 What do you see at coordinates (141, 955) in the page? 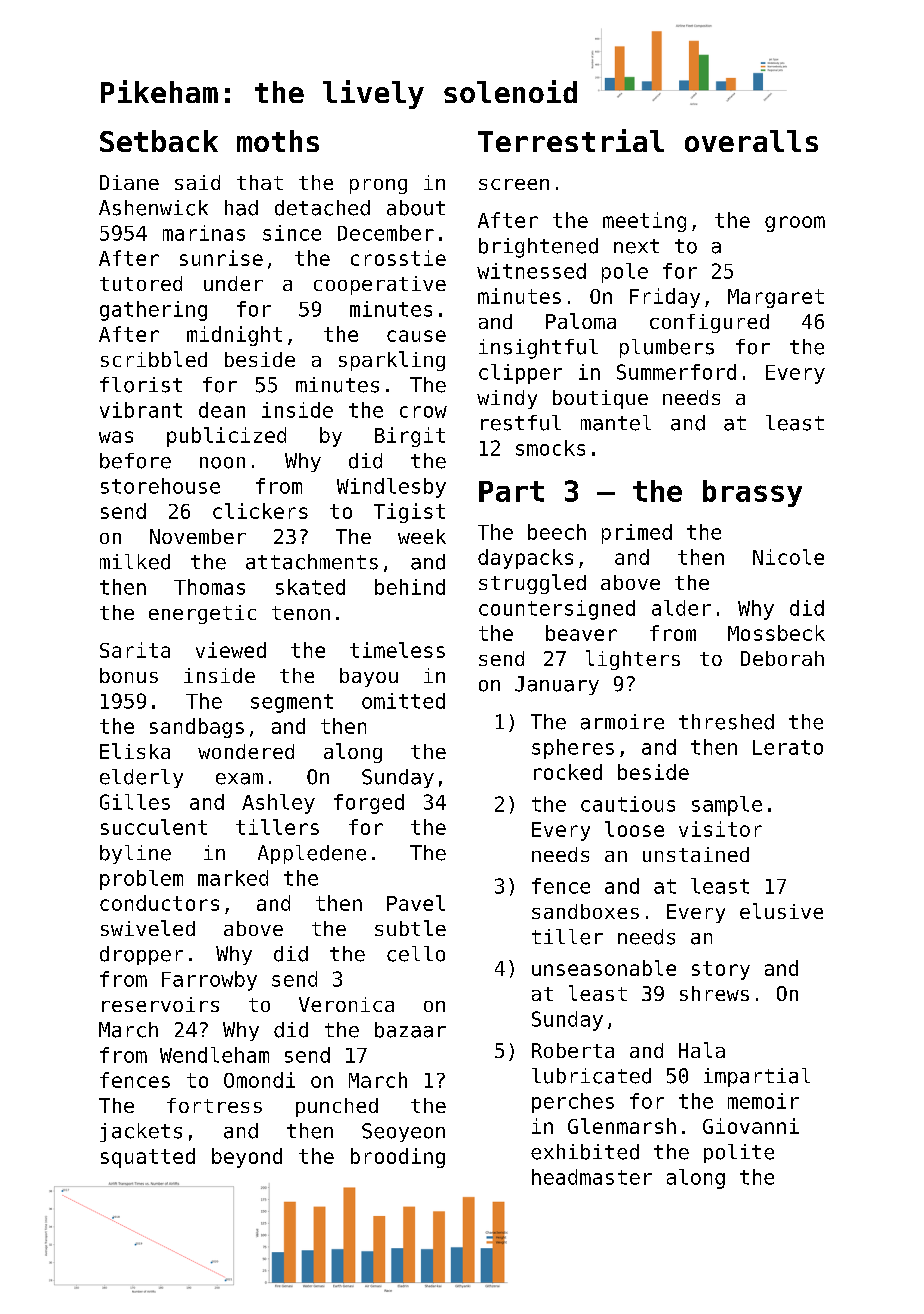
I see `dropper` at bounding box center [141, 955].
